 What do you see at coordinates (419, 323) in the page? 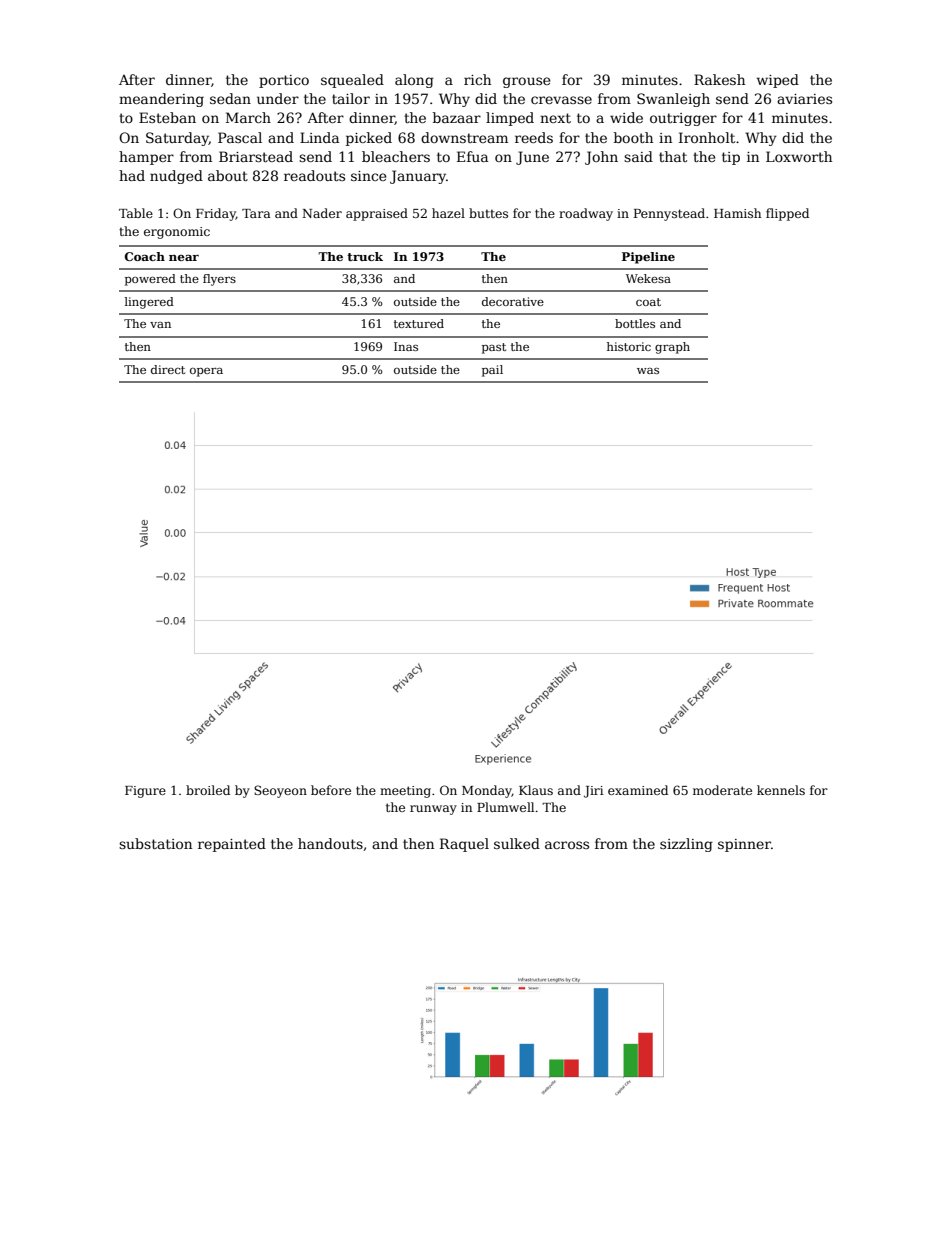
I see `textured` at bounding box center [419, 323].
